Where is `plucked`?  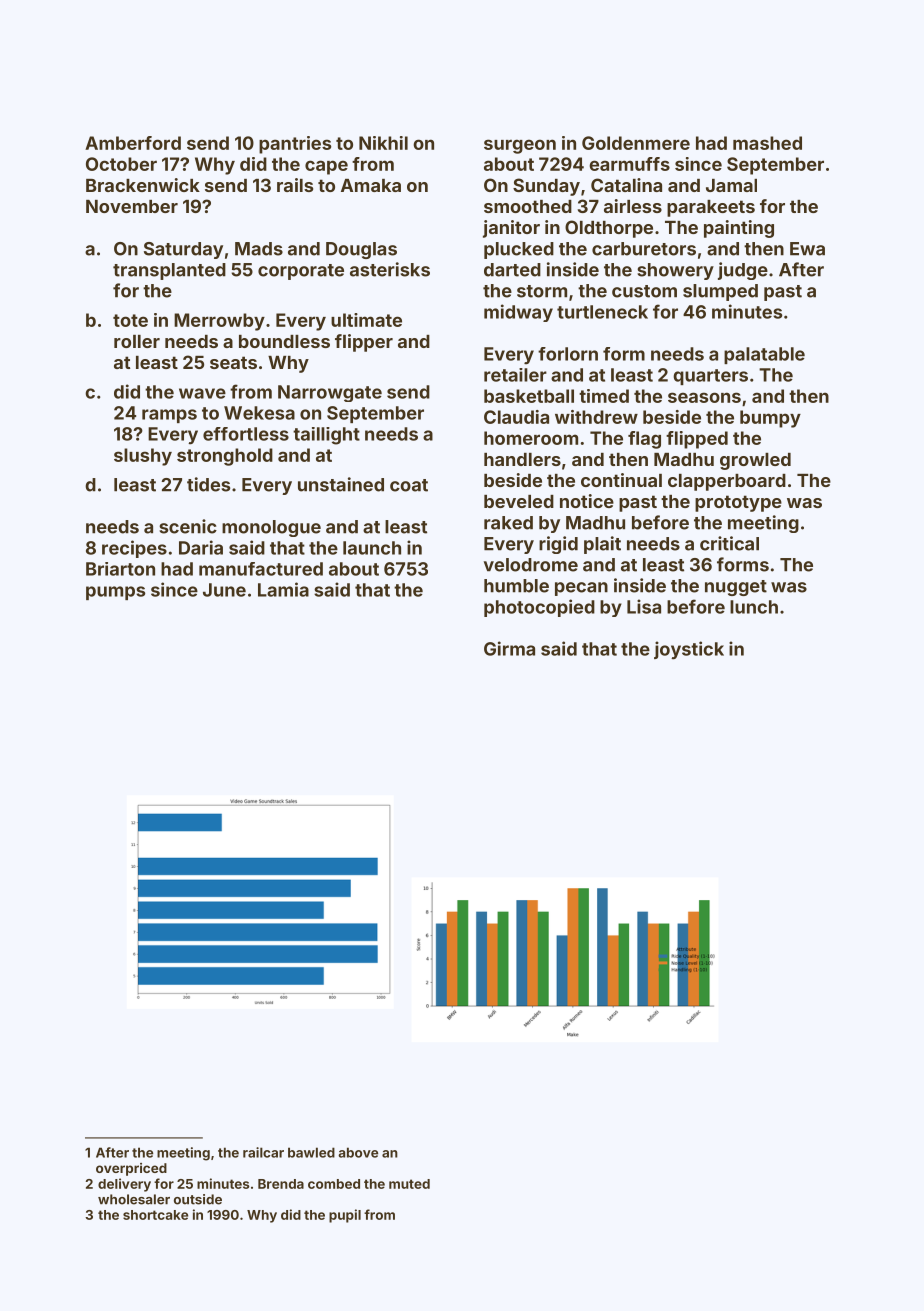 plucked is located at coordinates (519, 250).
